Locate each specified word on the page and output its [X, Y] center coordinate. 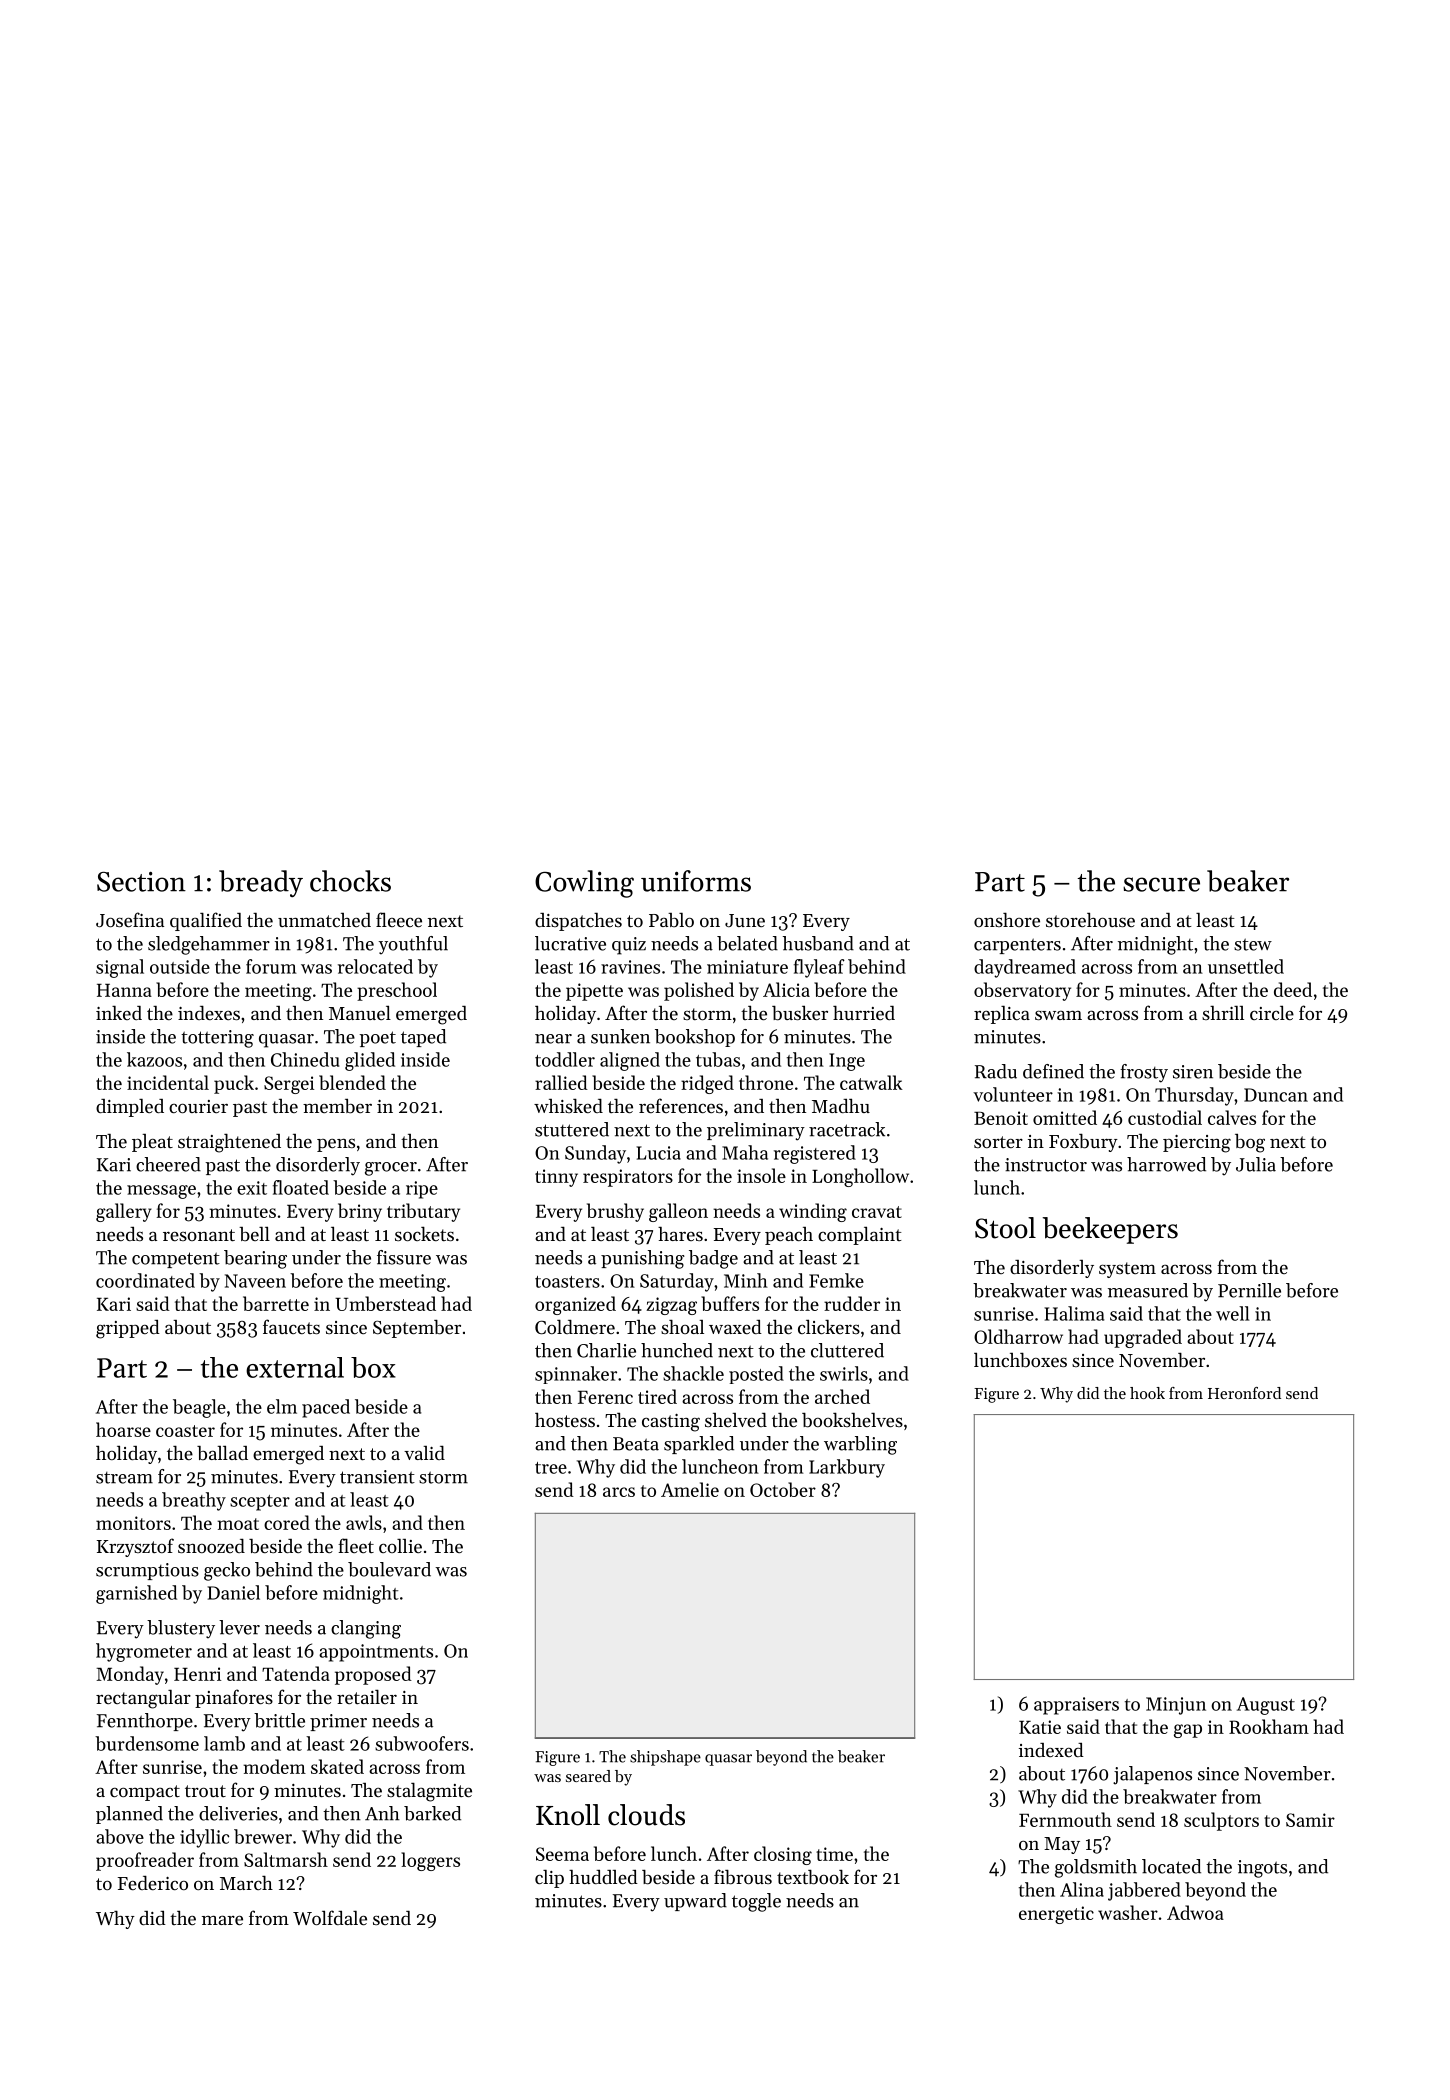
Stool [1005, 1228]
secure [1161, 884]
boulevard [389, 1569]
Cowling [584, 884]
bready [261, 883]
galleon [678, 1212]
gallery [124, 1212]
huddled [603, 1877]
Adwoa [1195, 1912]
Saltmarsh [286, 1859]
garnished [136, 1594]
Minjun [1176, 1706]
